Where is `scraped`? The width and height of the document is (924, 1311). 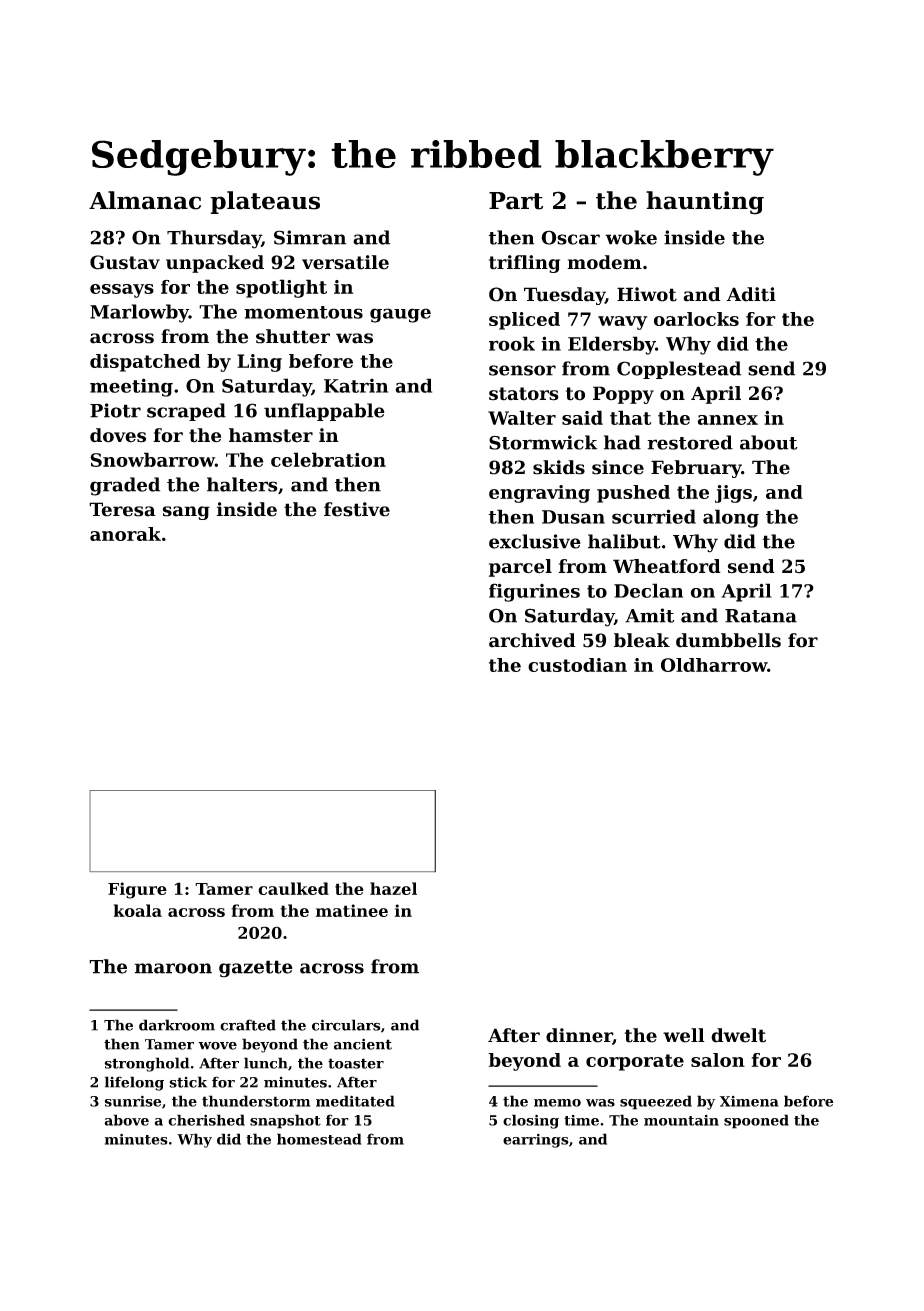 scraped is located at coordinates (186, 412).
